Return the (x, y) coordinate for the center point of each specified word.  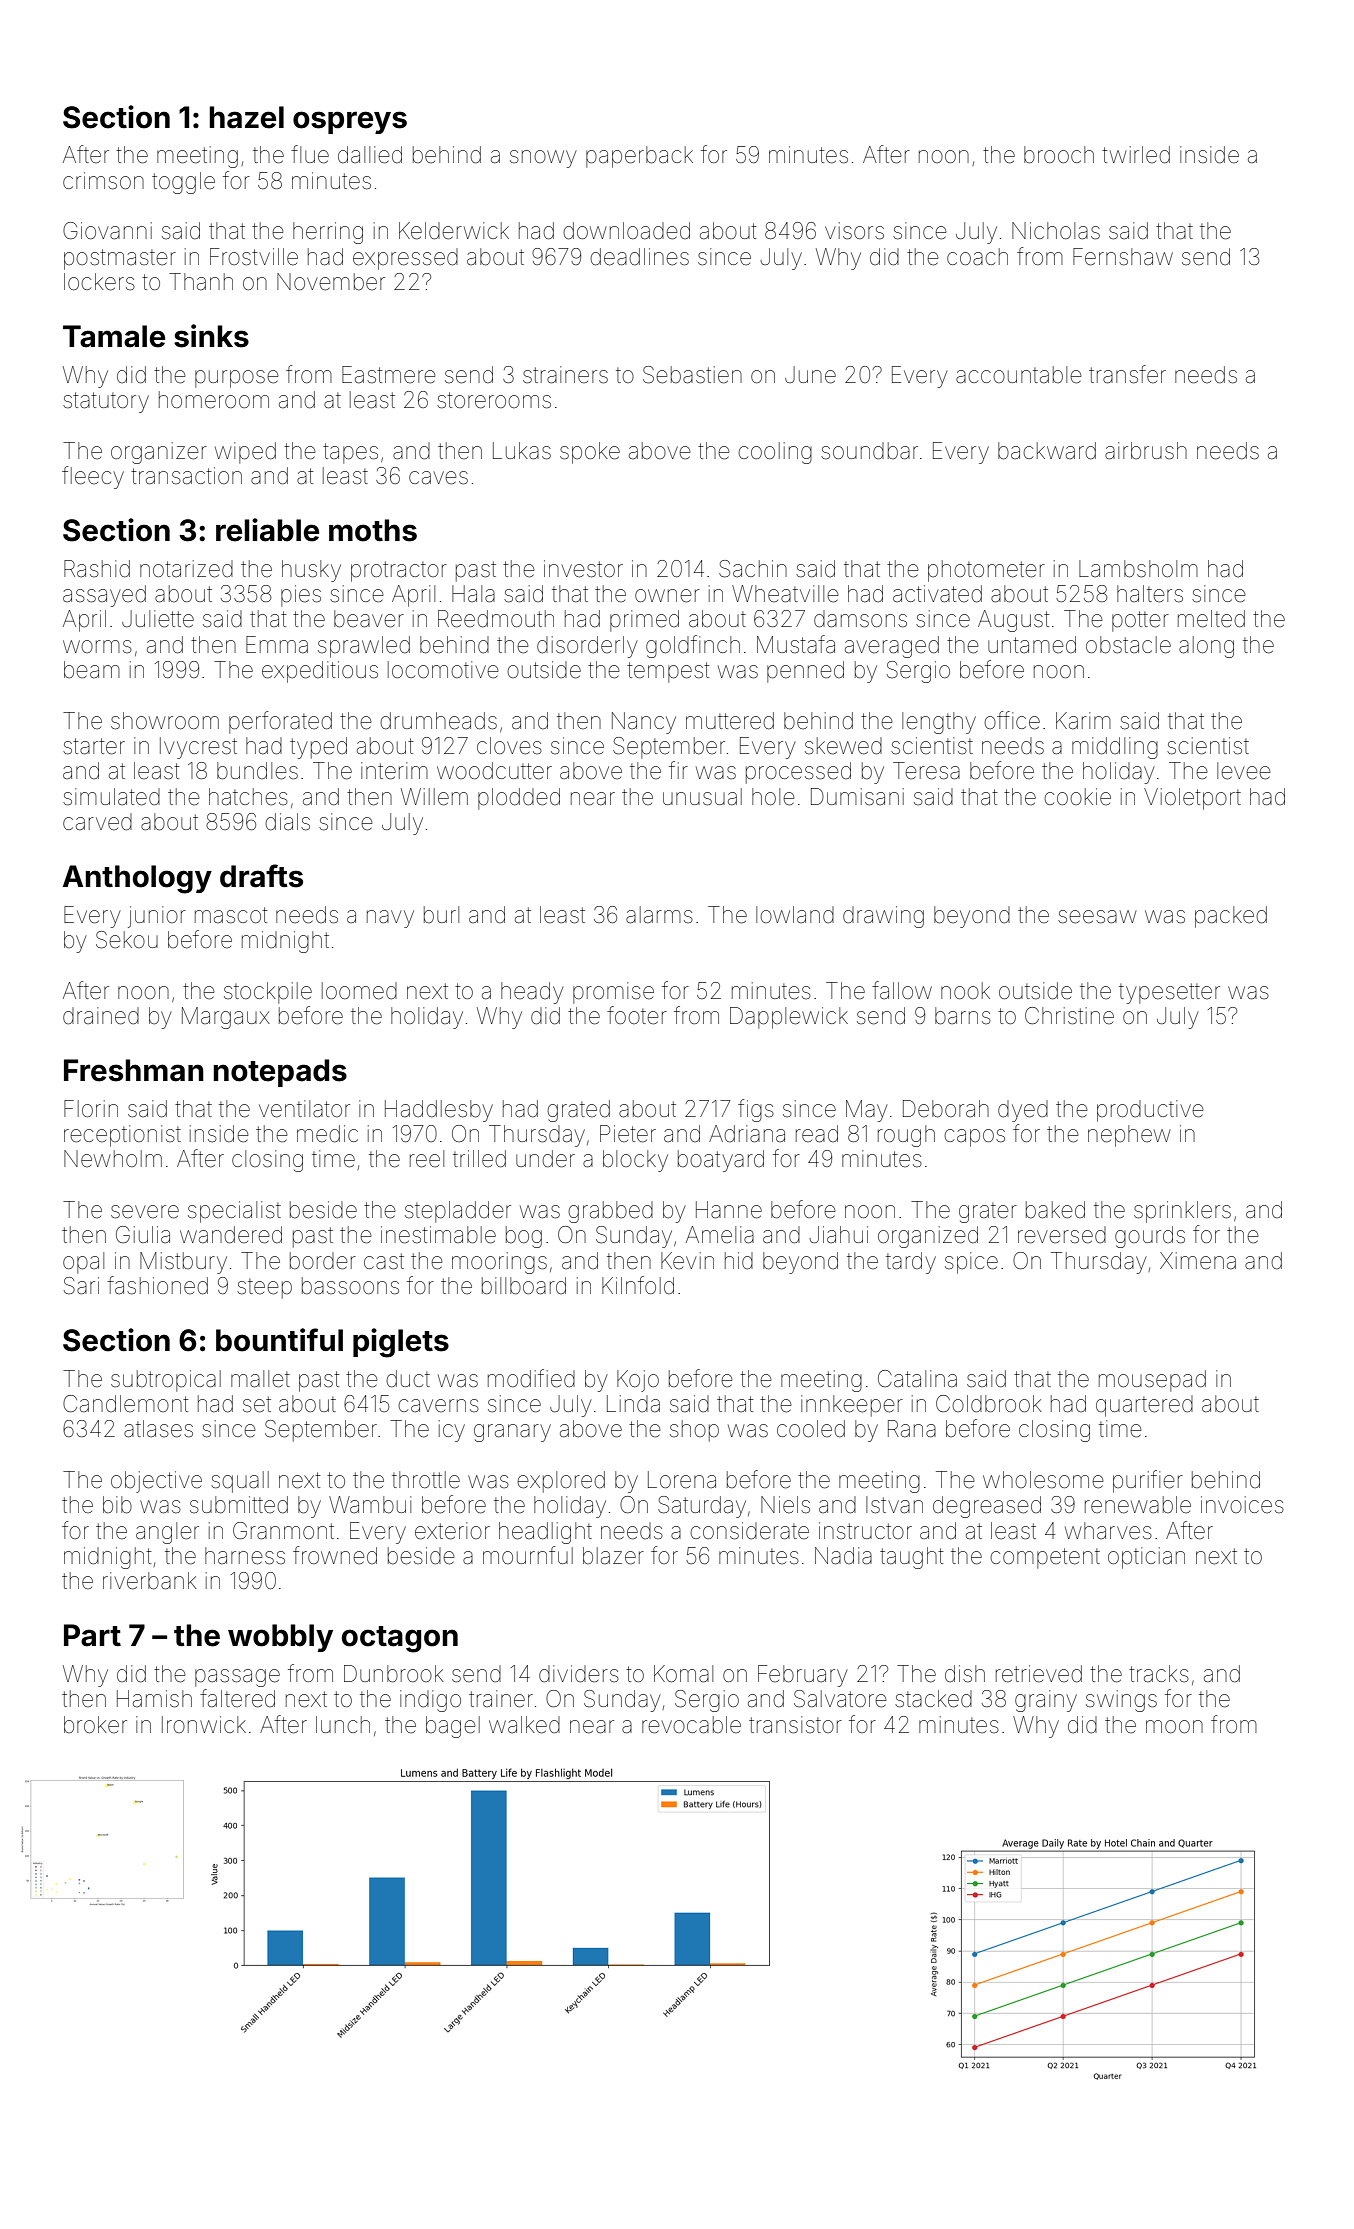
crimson (103, 181)
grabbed (610, 1212)
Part (92, 1635)
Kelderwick (454, 231)
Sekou (127, 940)
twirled (1136, 155)
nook (965, 990)
